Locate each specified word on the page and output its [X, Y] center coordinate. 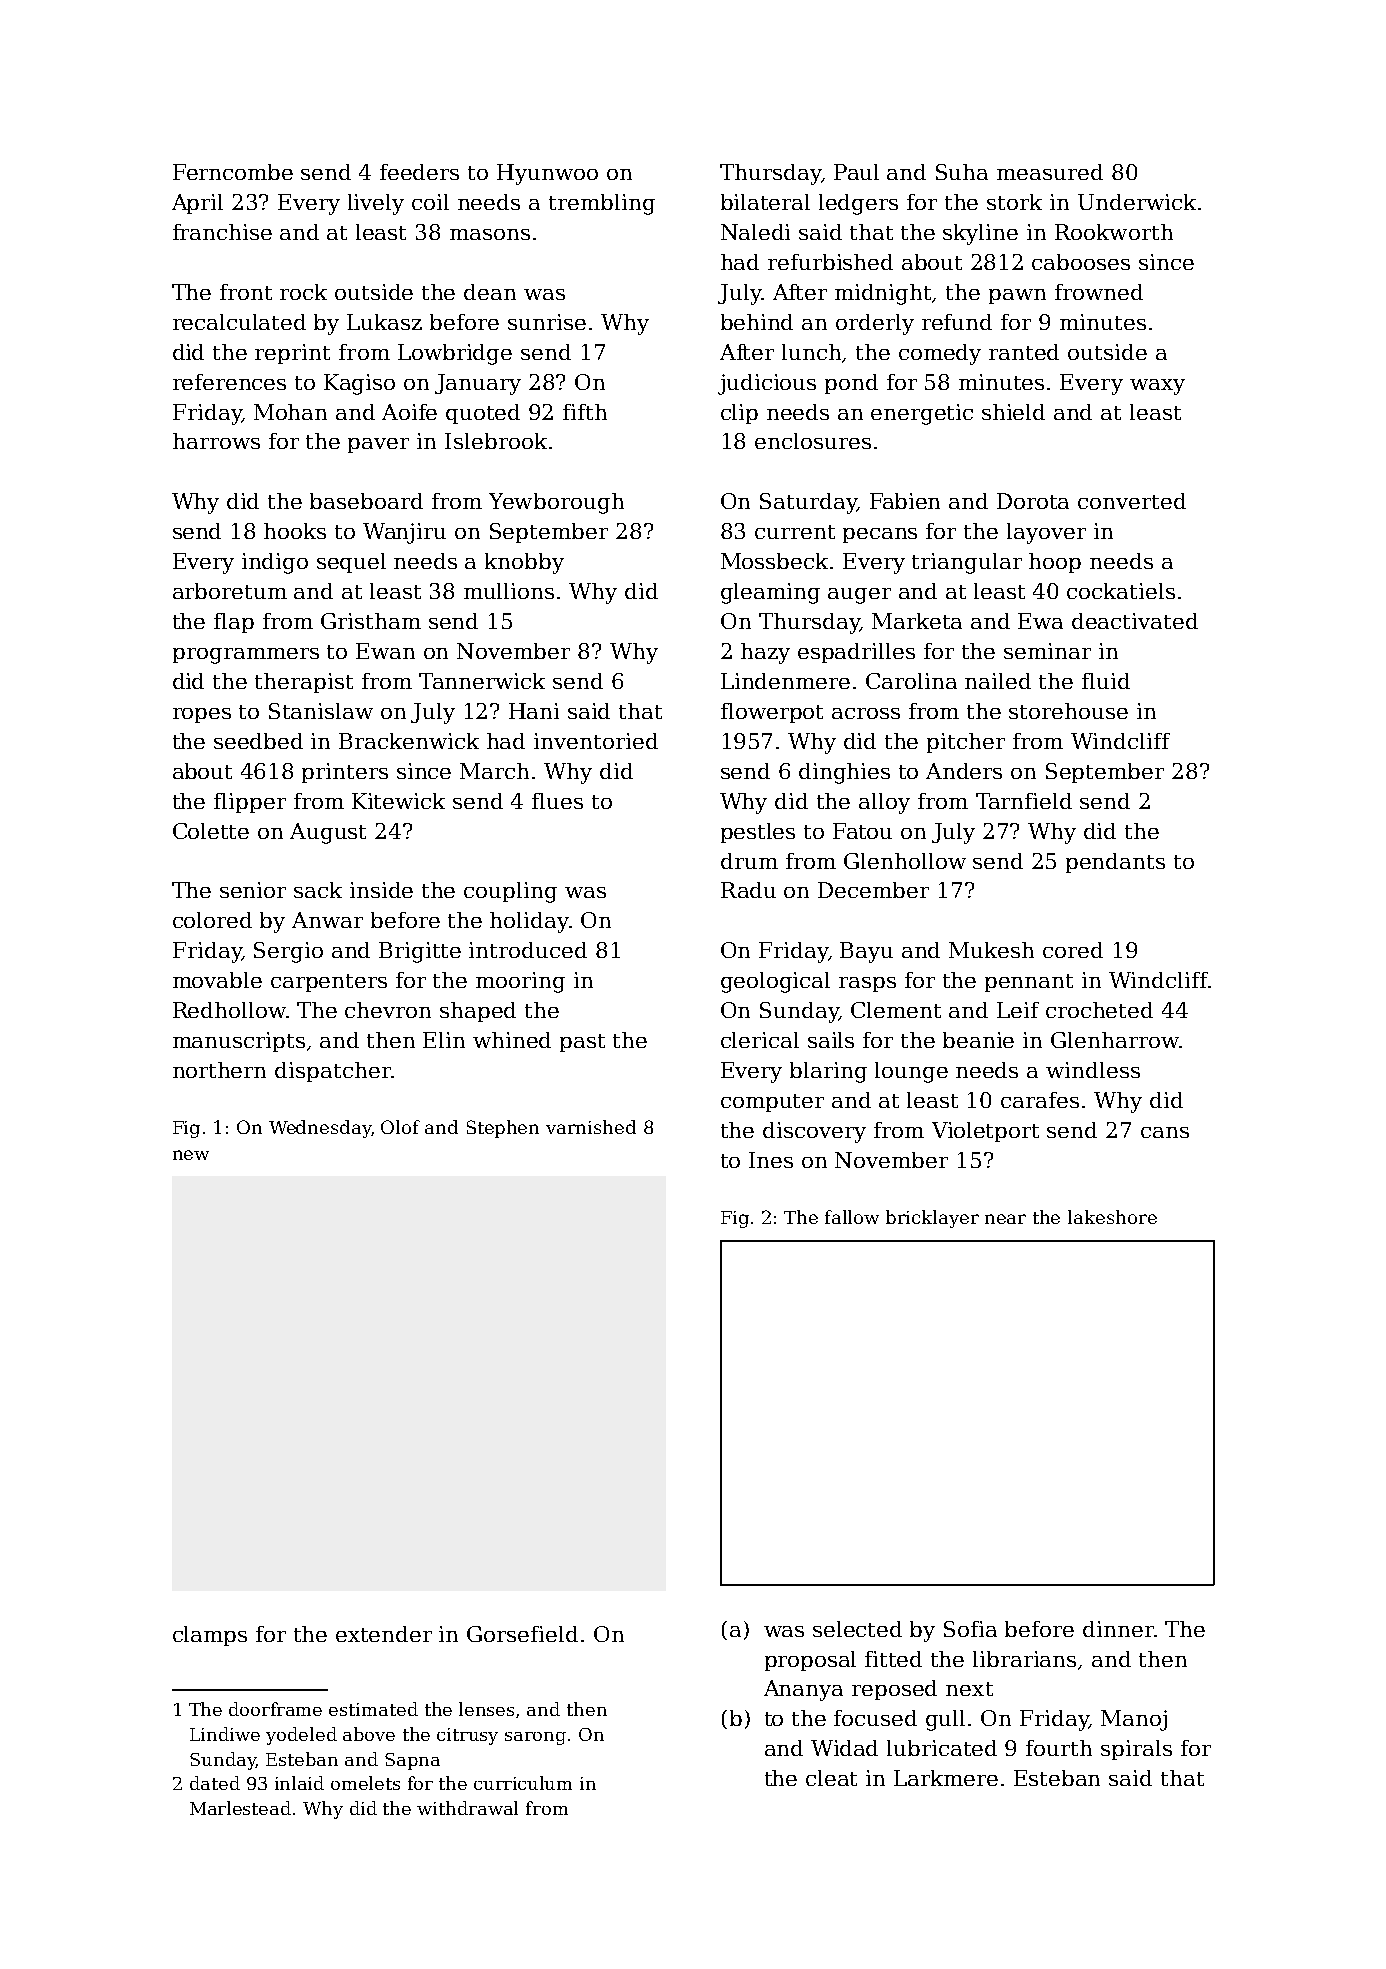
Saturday [808, 503]
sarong [535, 1738]
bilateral [765, 202]
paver [378, 445]
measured [1050, 172]
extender [384, 1634]
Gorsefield [522, 1634]
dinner [1118, 1629]
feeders [419, 172]
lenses [486, 1709]
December [873, 890]
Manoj [1134, 1720]
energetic [922, 414]
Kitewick [398, 801]
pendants [1115, 863]
